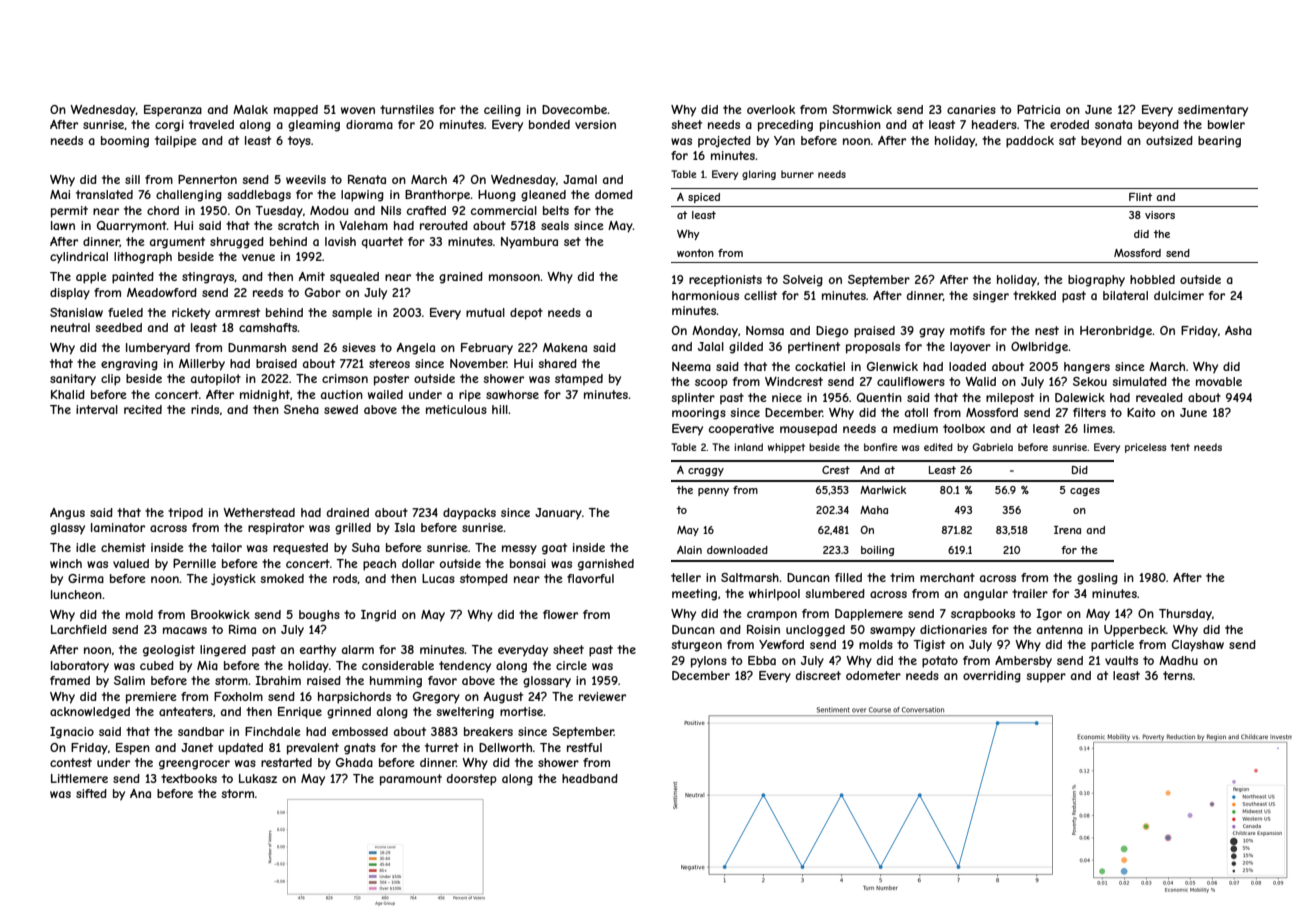 This screenshot has height=924, width=1308. Describe the element at coordinates (874, 510) in the screenshot. I see `Maha` at that location.
